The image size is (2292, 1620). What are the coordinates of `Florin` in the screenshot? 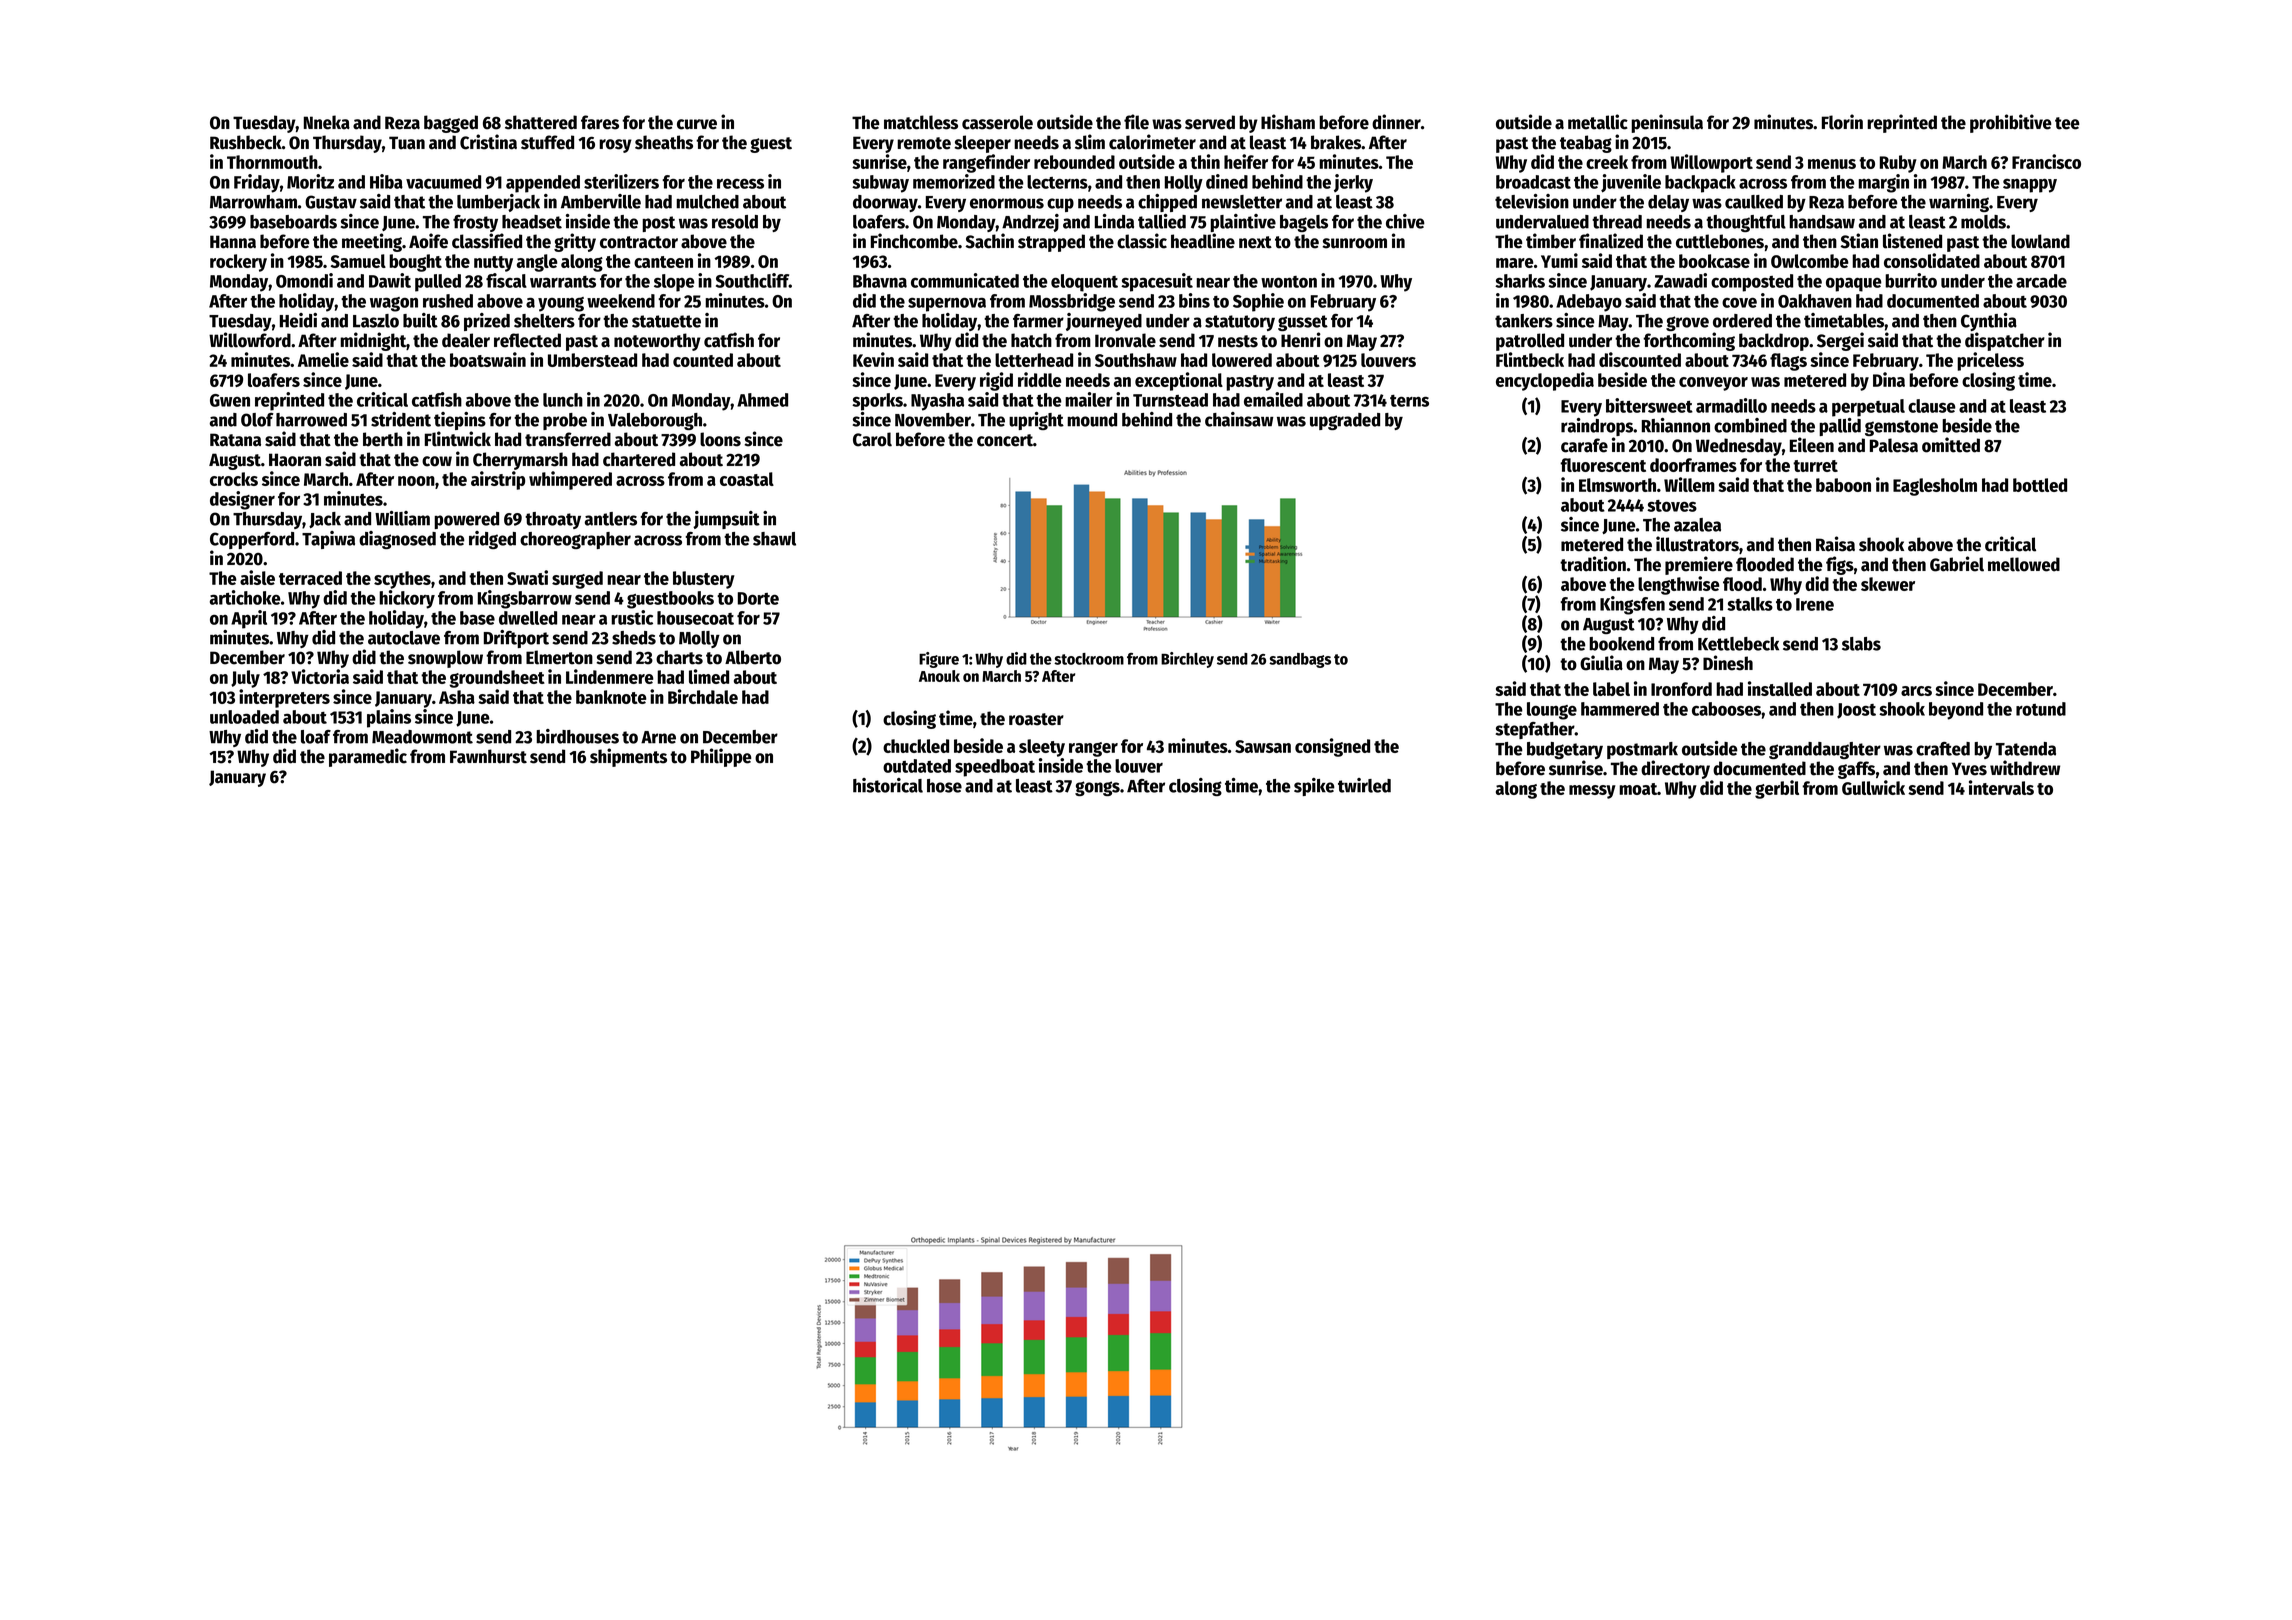 It's located at (1842, 122).
